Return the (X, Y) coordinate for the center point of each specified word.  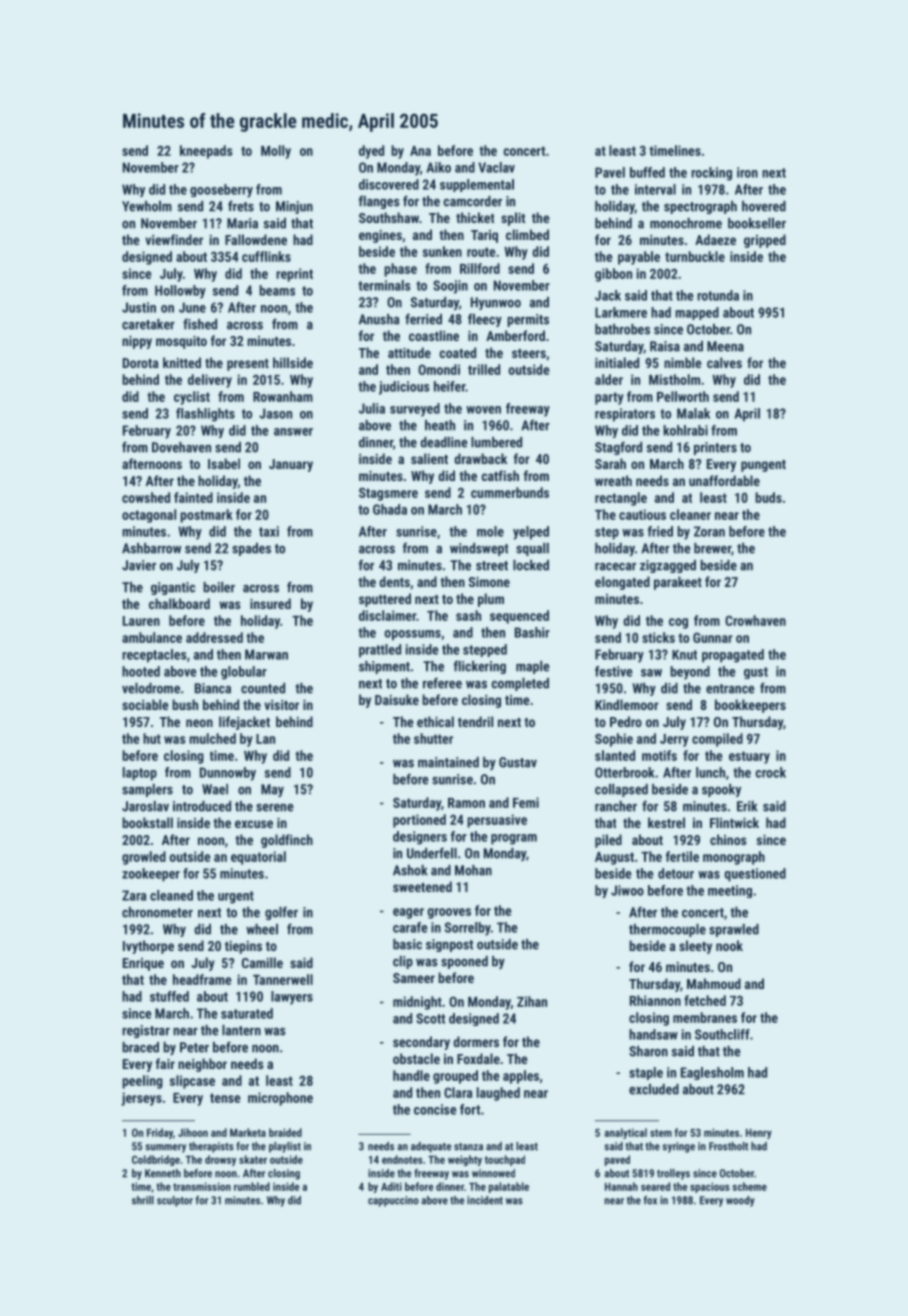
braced (140, 1047)
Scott (430, 1018)
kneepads (206, 152)
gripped (765, 241)
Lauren (141, 621)
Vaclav (496, 167)
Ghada (390, 509)
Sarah (610, 463)
